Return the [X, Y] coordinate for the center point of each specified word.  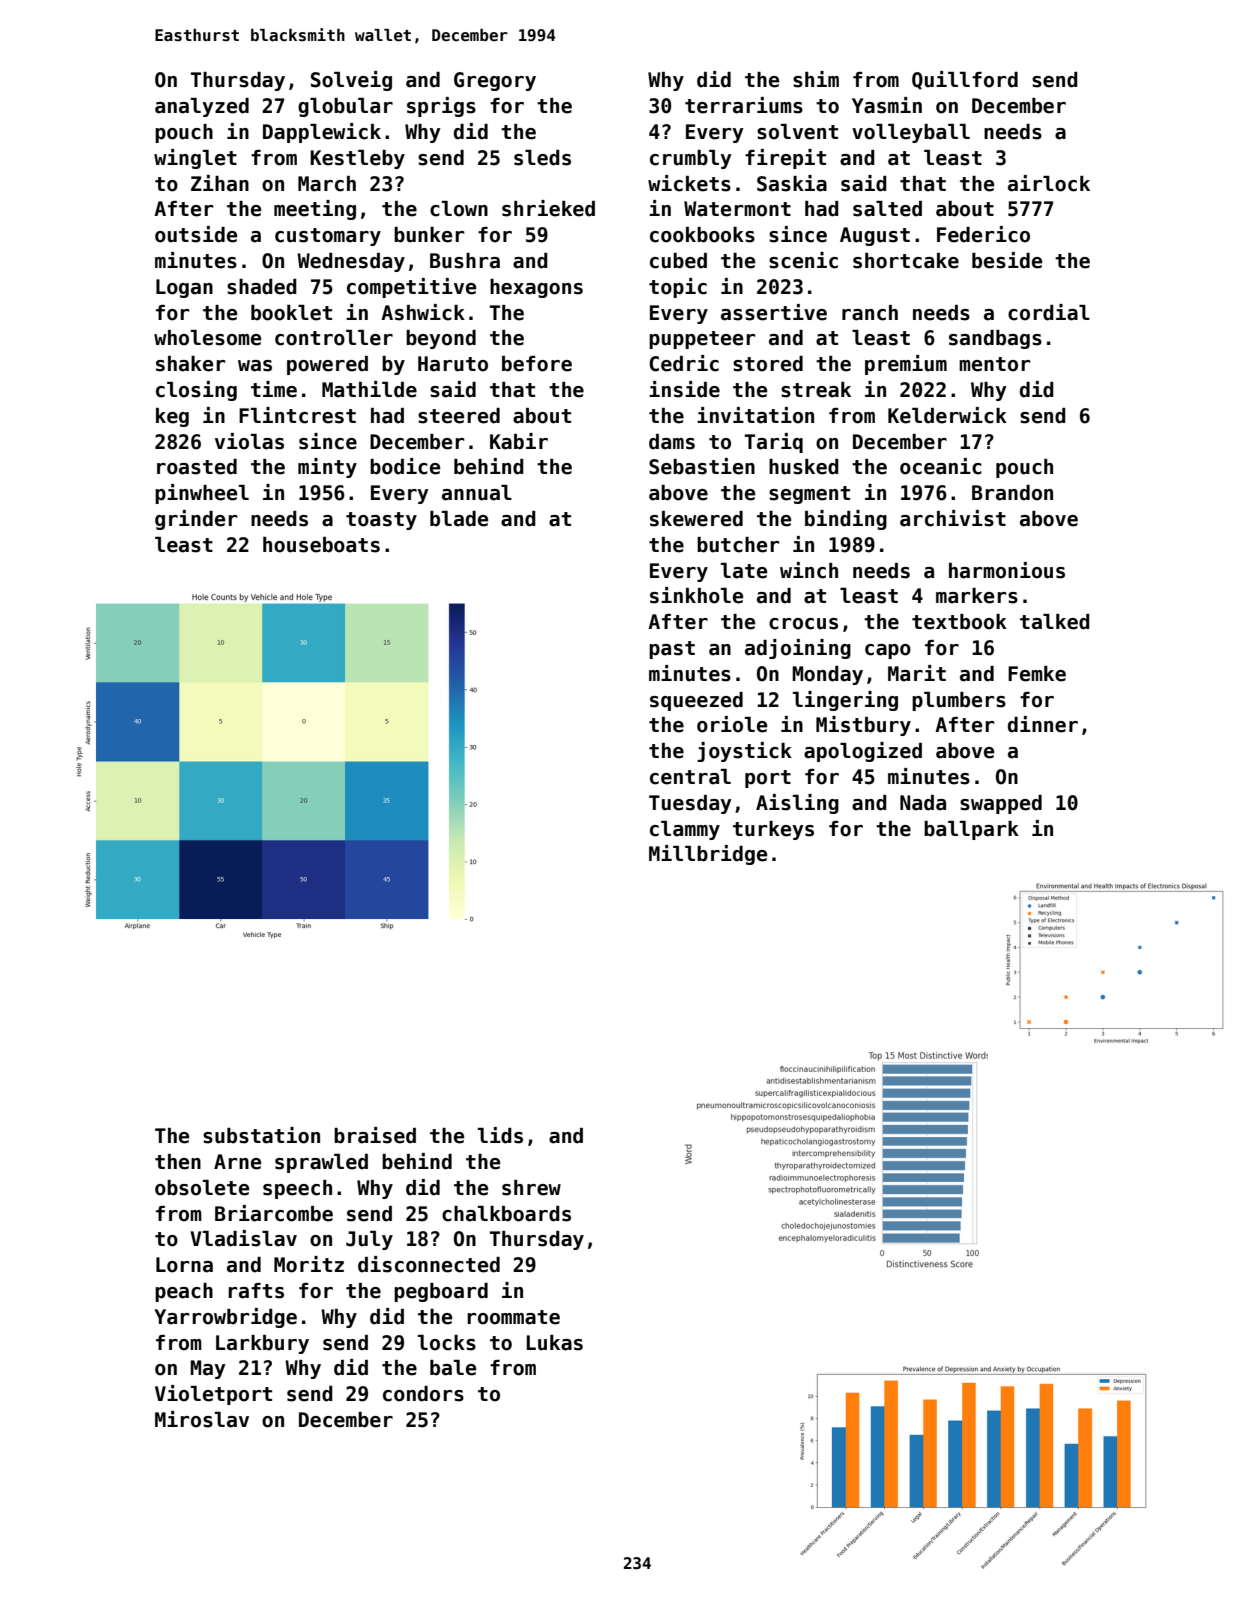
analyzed [202, 107]
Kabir [519, 441]
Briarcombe [274, 1213]
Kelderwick [947, 415]
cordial [1049, 312]
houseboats [321, 545]
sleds [542, 158]
